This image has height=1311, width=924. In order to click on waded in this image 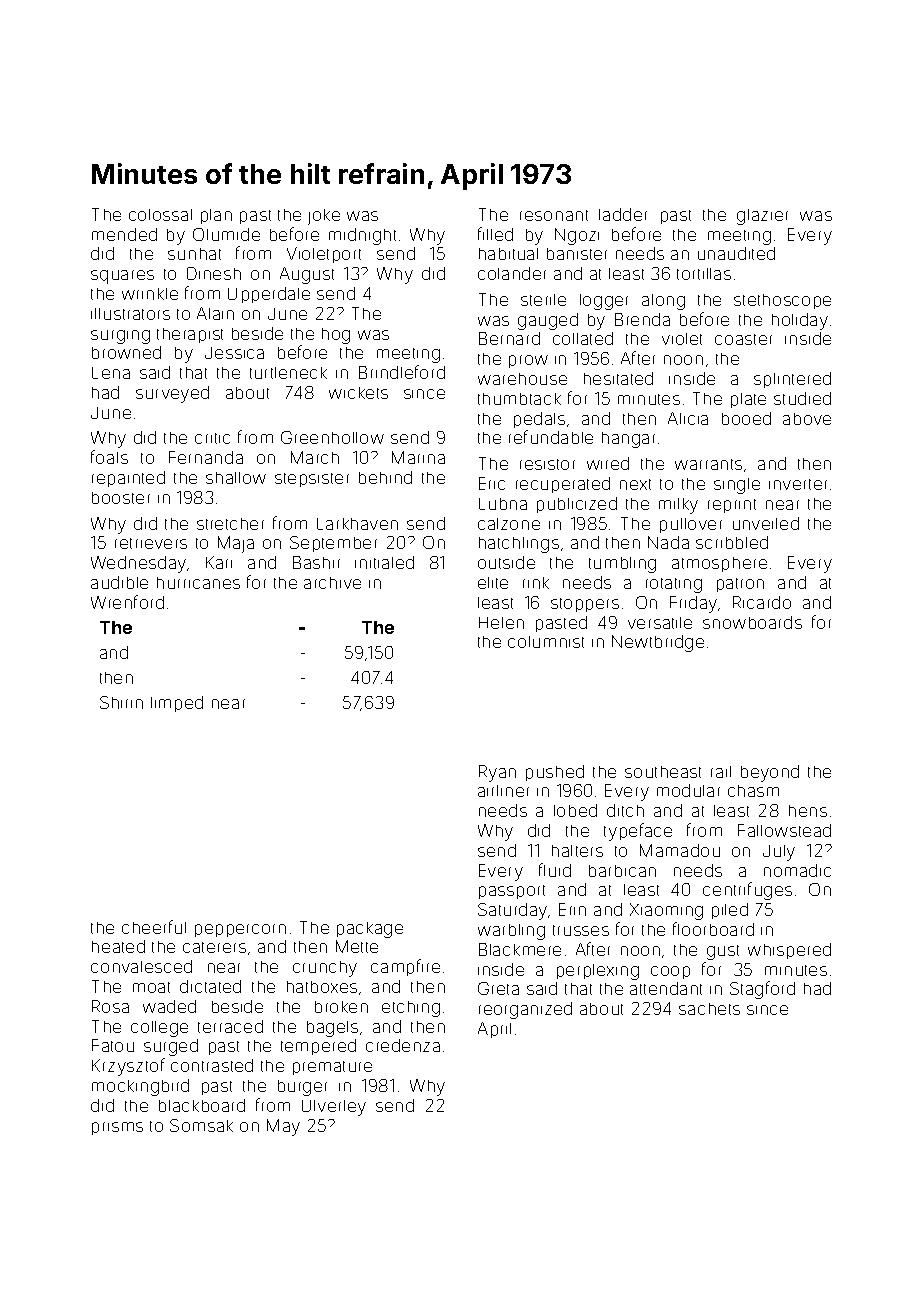, I will do `click(169, 1006)`.
